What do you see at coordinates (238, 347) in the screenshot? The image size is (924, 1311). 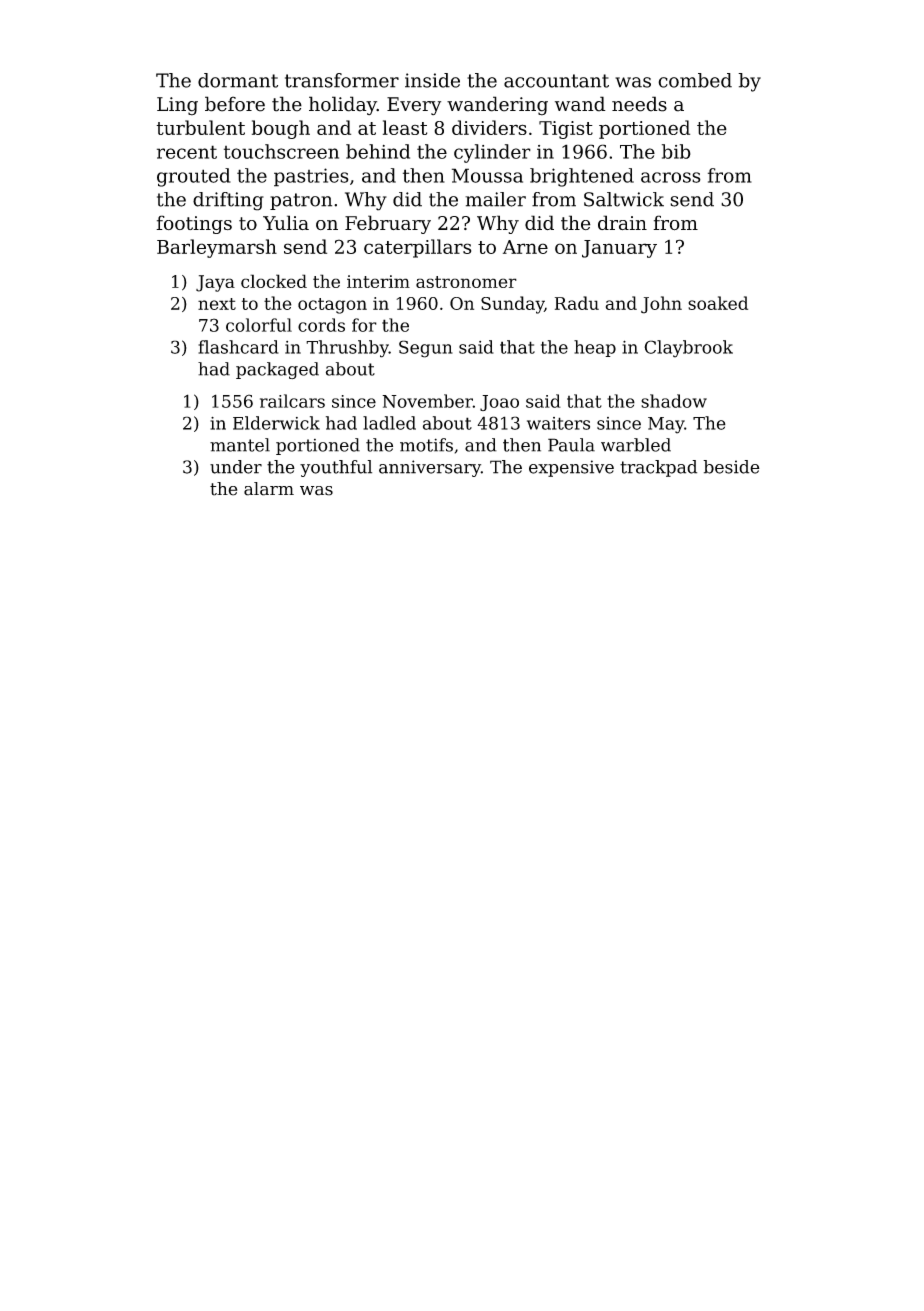 I see `flashcard` at bounding box center [238, 347].
